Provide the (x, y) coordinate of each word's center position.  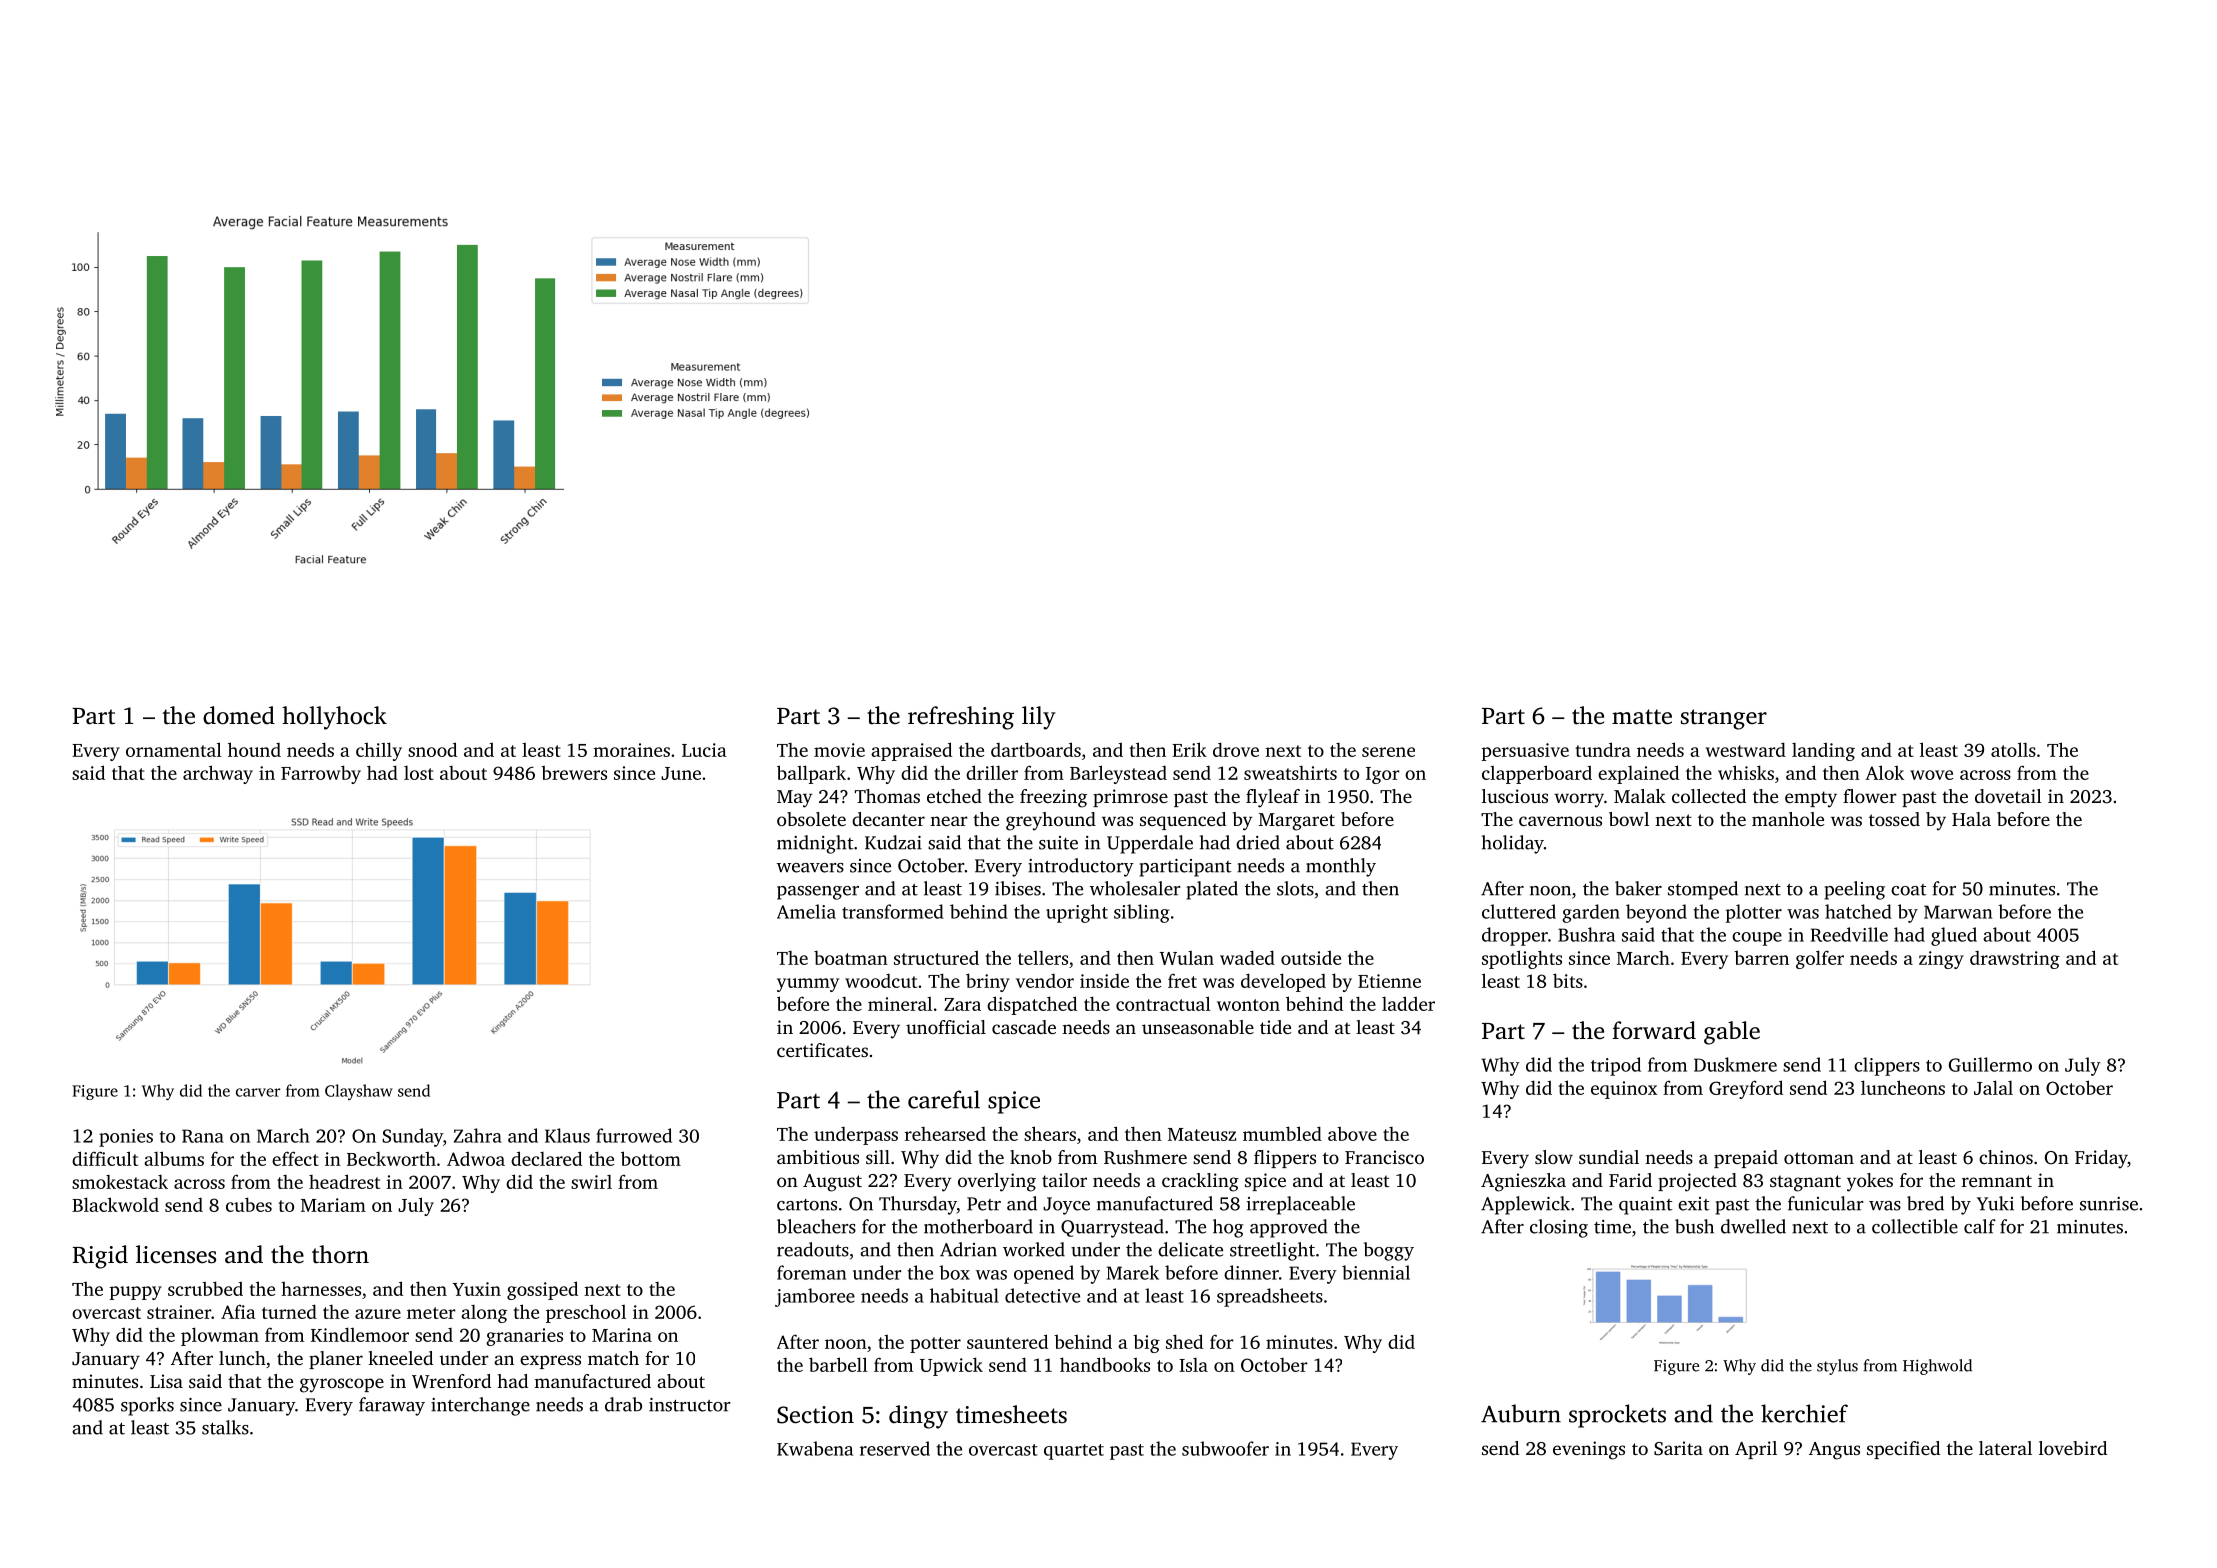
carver (258, 1092)
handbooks (1105, 1364)
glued (1954, 936)
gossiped (542, 1290)
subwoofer (1225, 1448)
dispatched (1032, 1005)
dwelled (1753, 1226)
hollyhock (334, 718)
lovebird (2073, 1448)
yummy (808, 985)
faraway (392, 1406)
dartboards (1036, 749)
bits (1568, 980)
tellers (1043, 958)
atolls (2013, 749)
